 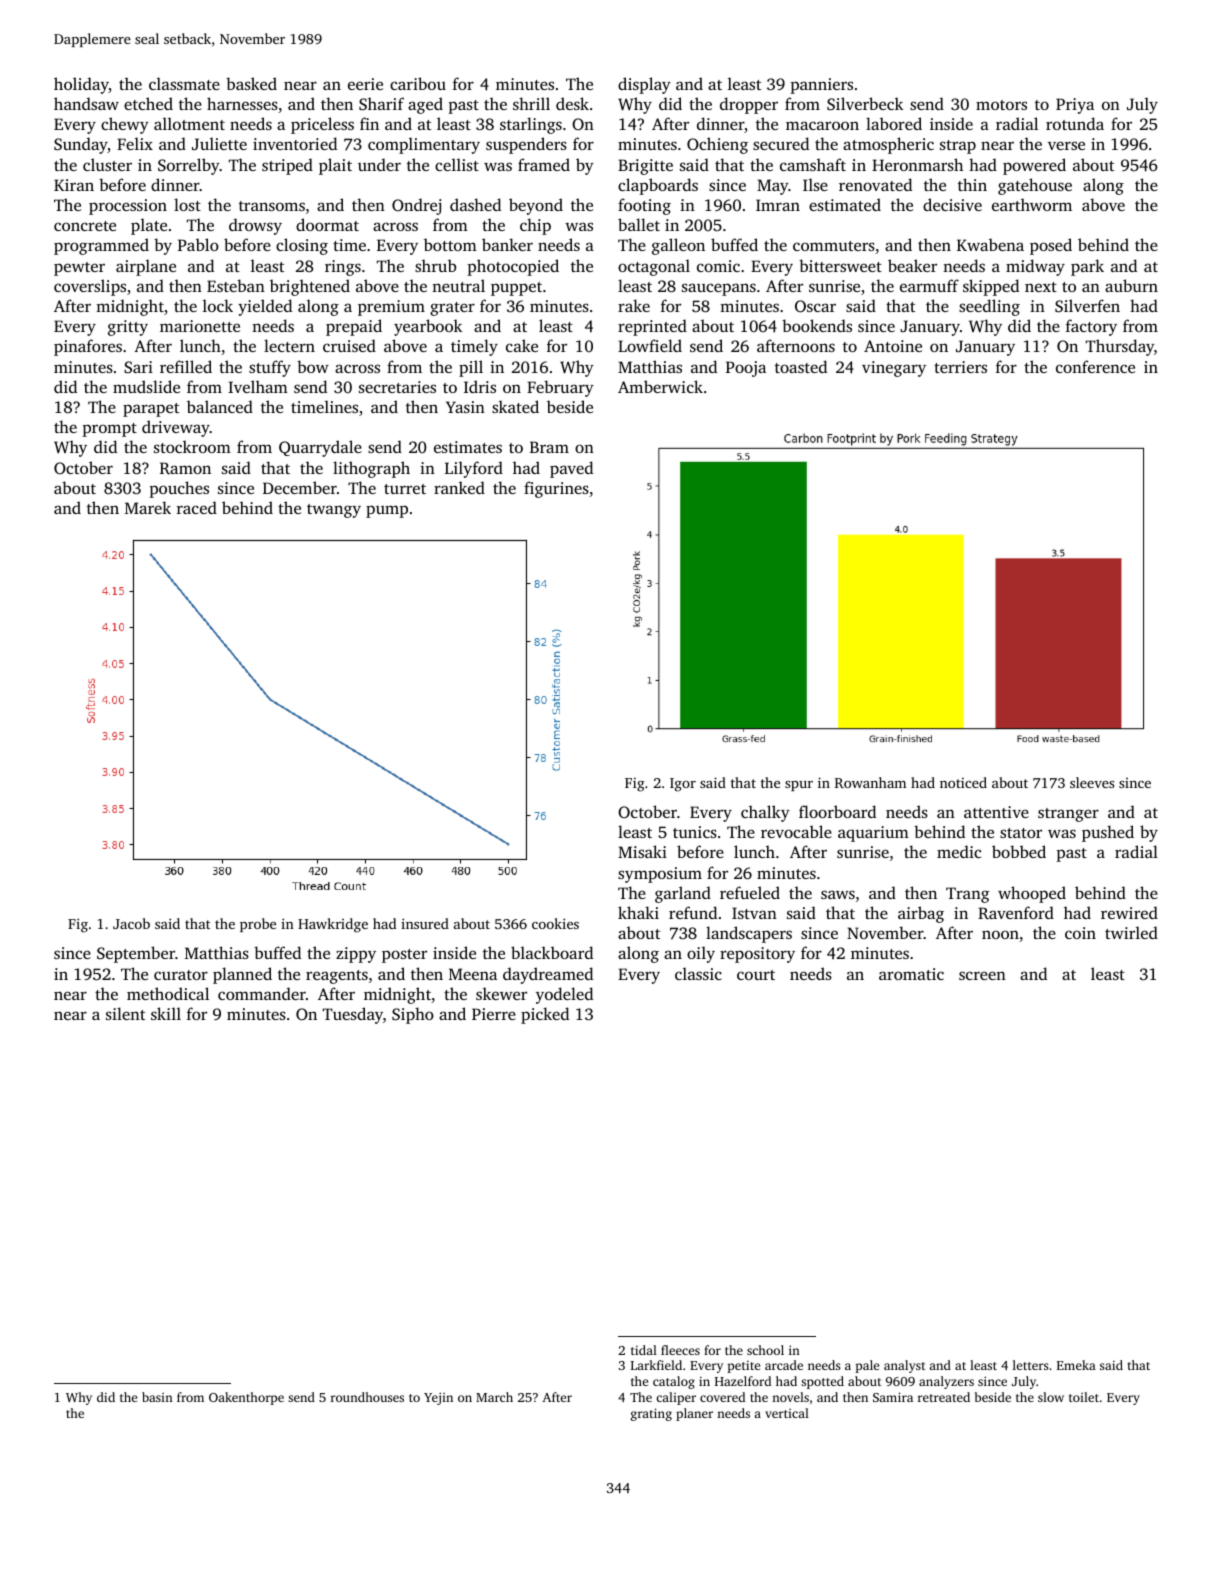 I want to click on sleeves, so click(x=1092, y=782).
